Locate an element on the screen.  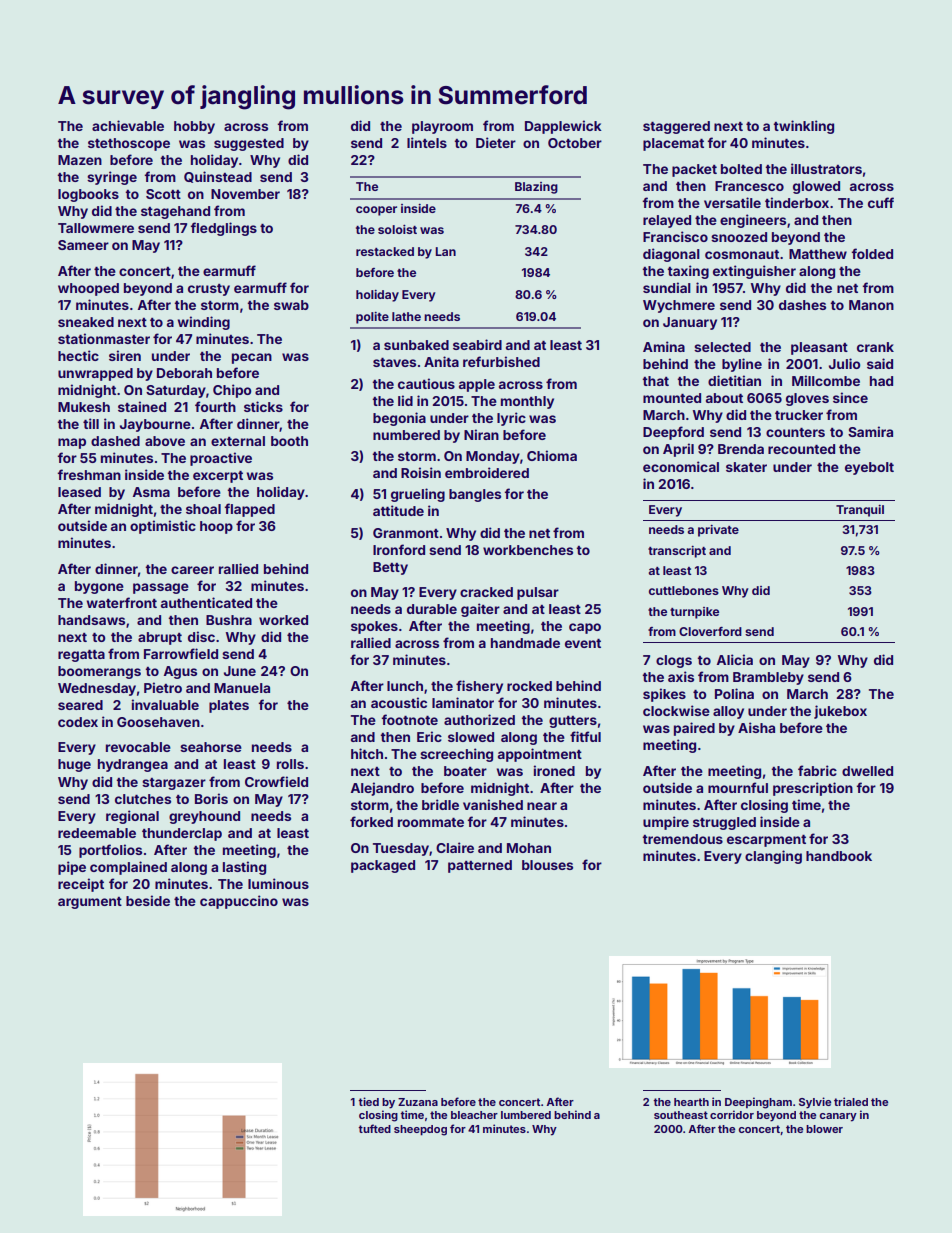
clogs is located at coordinates (674, 661).
